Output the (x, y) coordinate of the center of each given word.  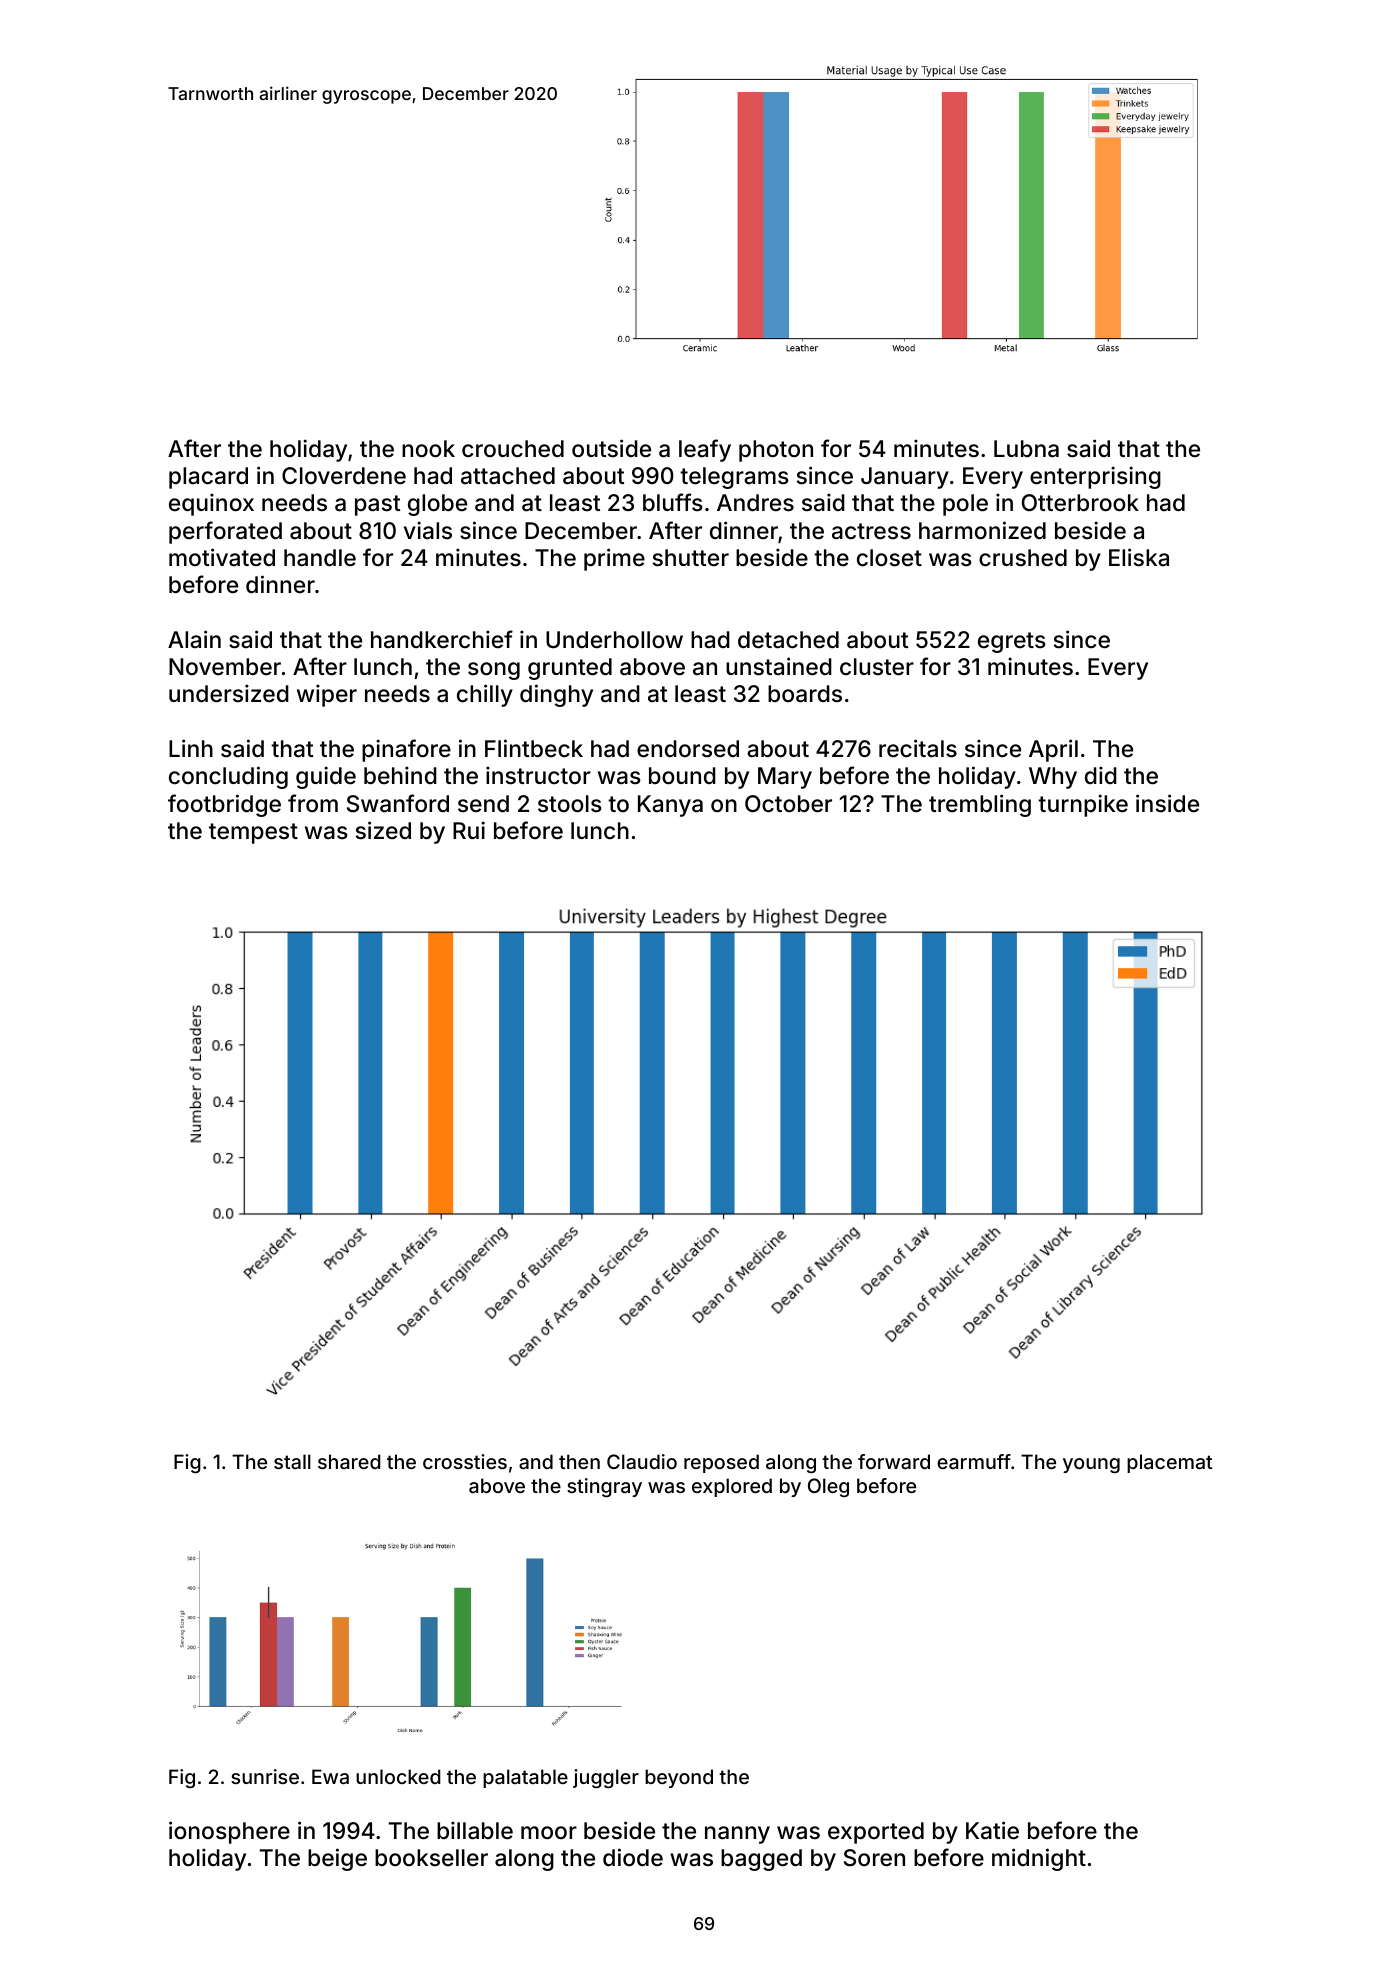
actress (871, 531)
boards (805, 694)
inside (1167, 803)
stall (292, 1461)
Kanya (670, 806)
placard (208, 478)
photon (776, 451)
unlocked (398, 1776)
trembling (980, 805)
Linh (191, 748)
